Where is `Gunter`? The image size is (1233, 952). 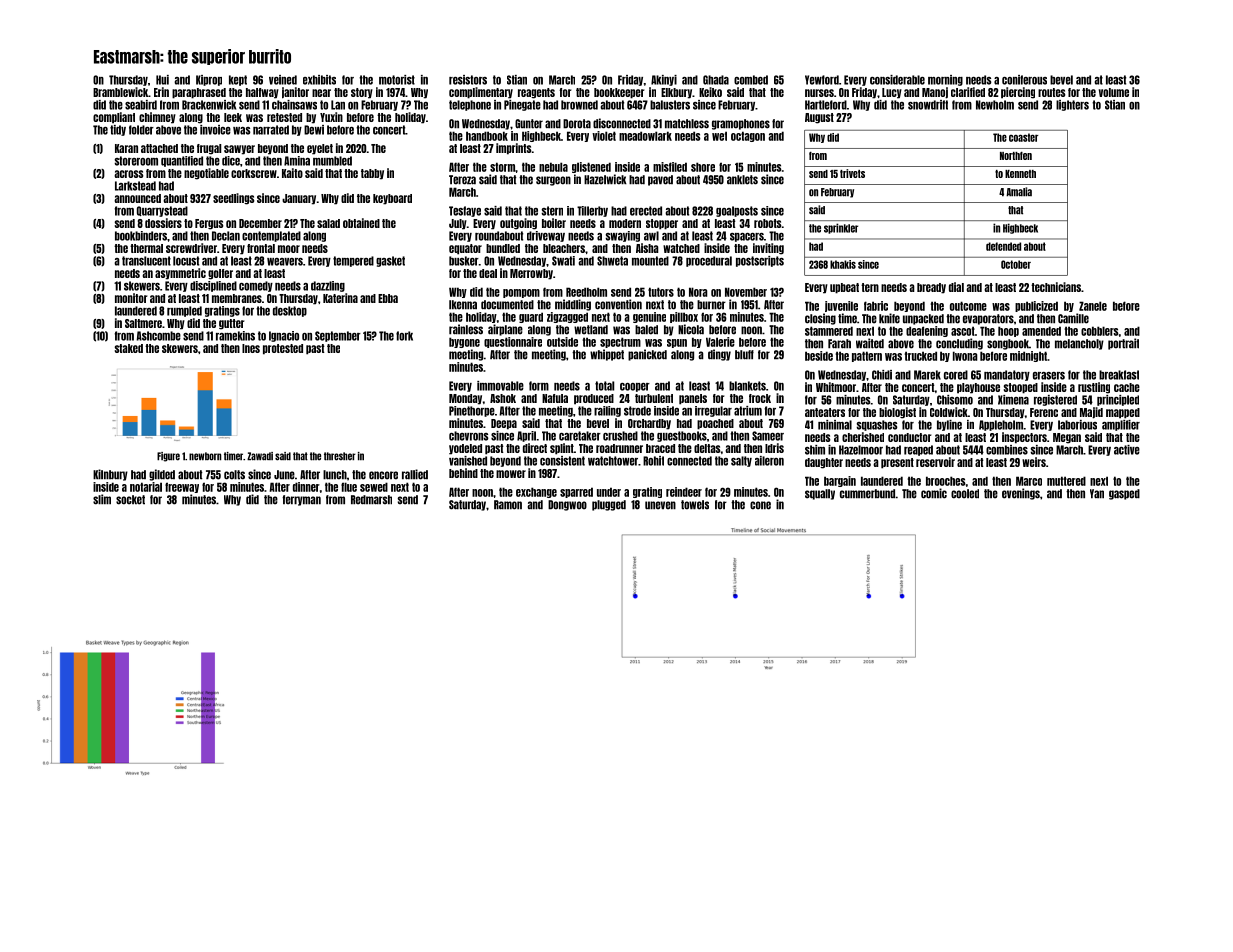
Gunter is located at coordinates (529, 124).
